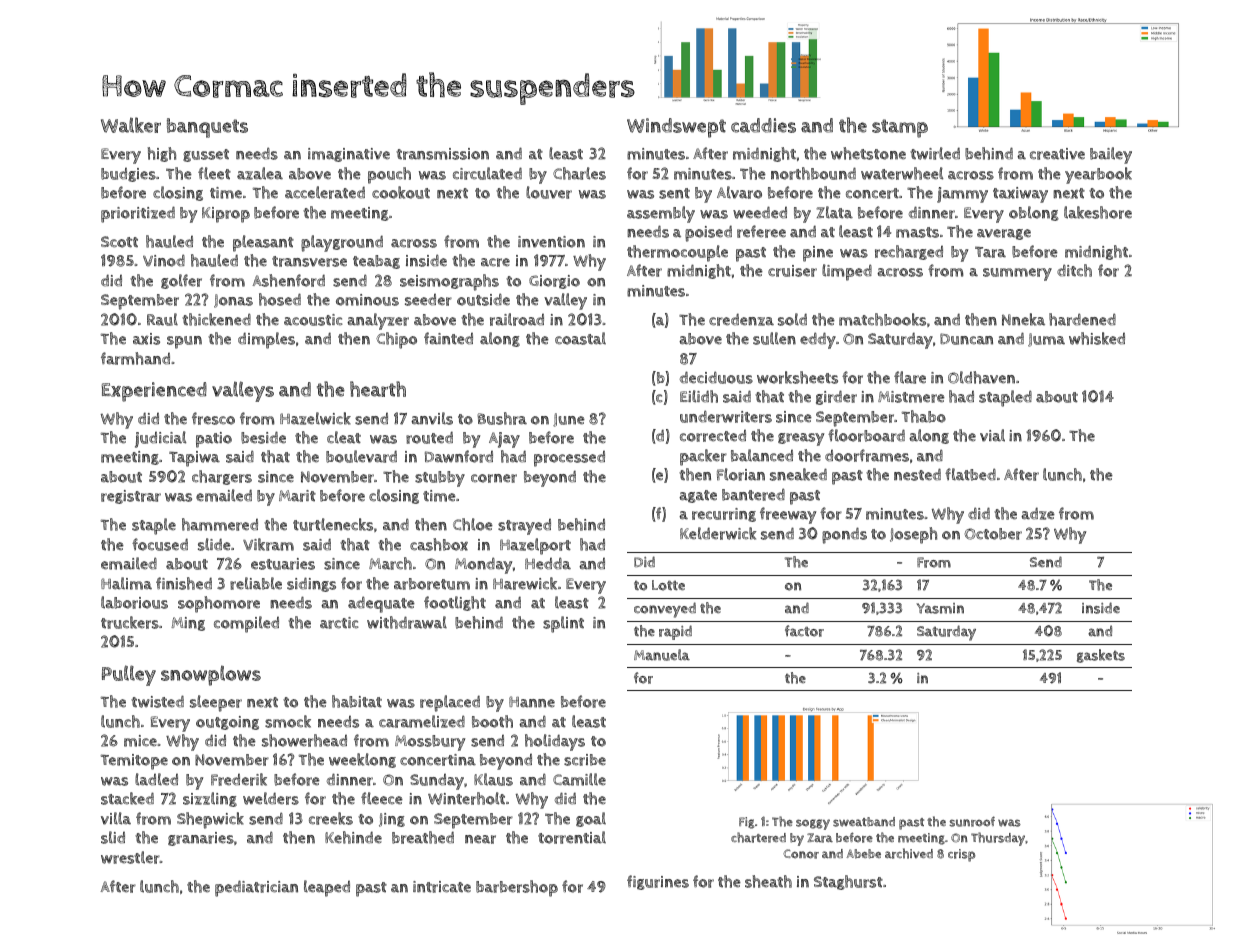 The width and height of the document is (1233, 952). I want to click on Joseph, so click(913, 535).
